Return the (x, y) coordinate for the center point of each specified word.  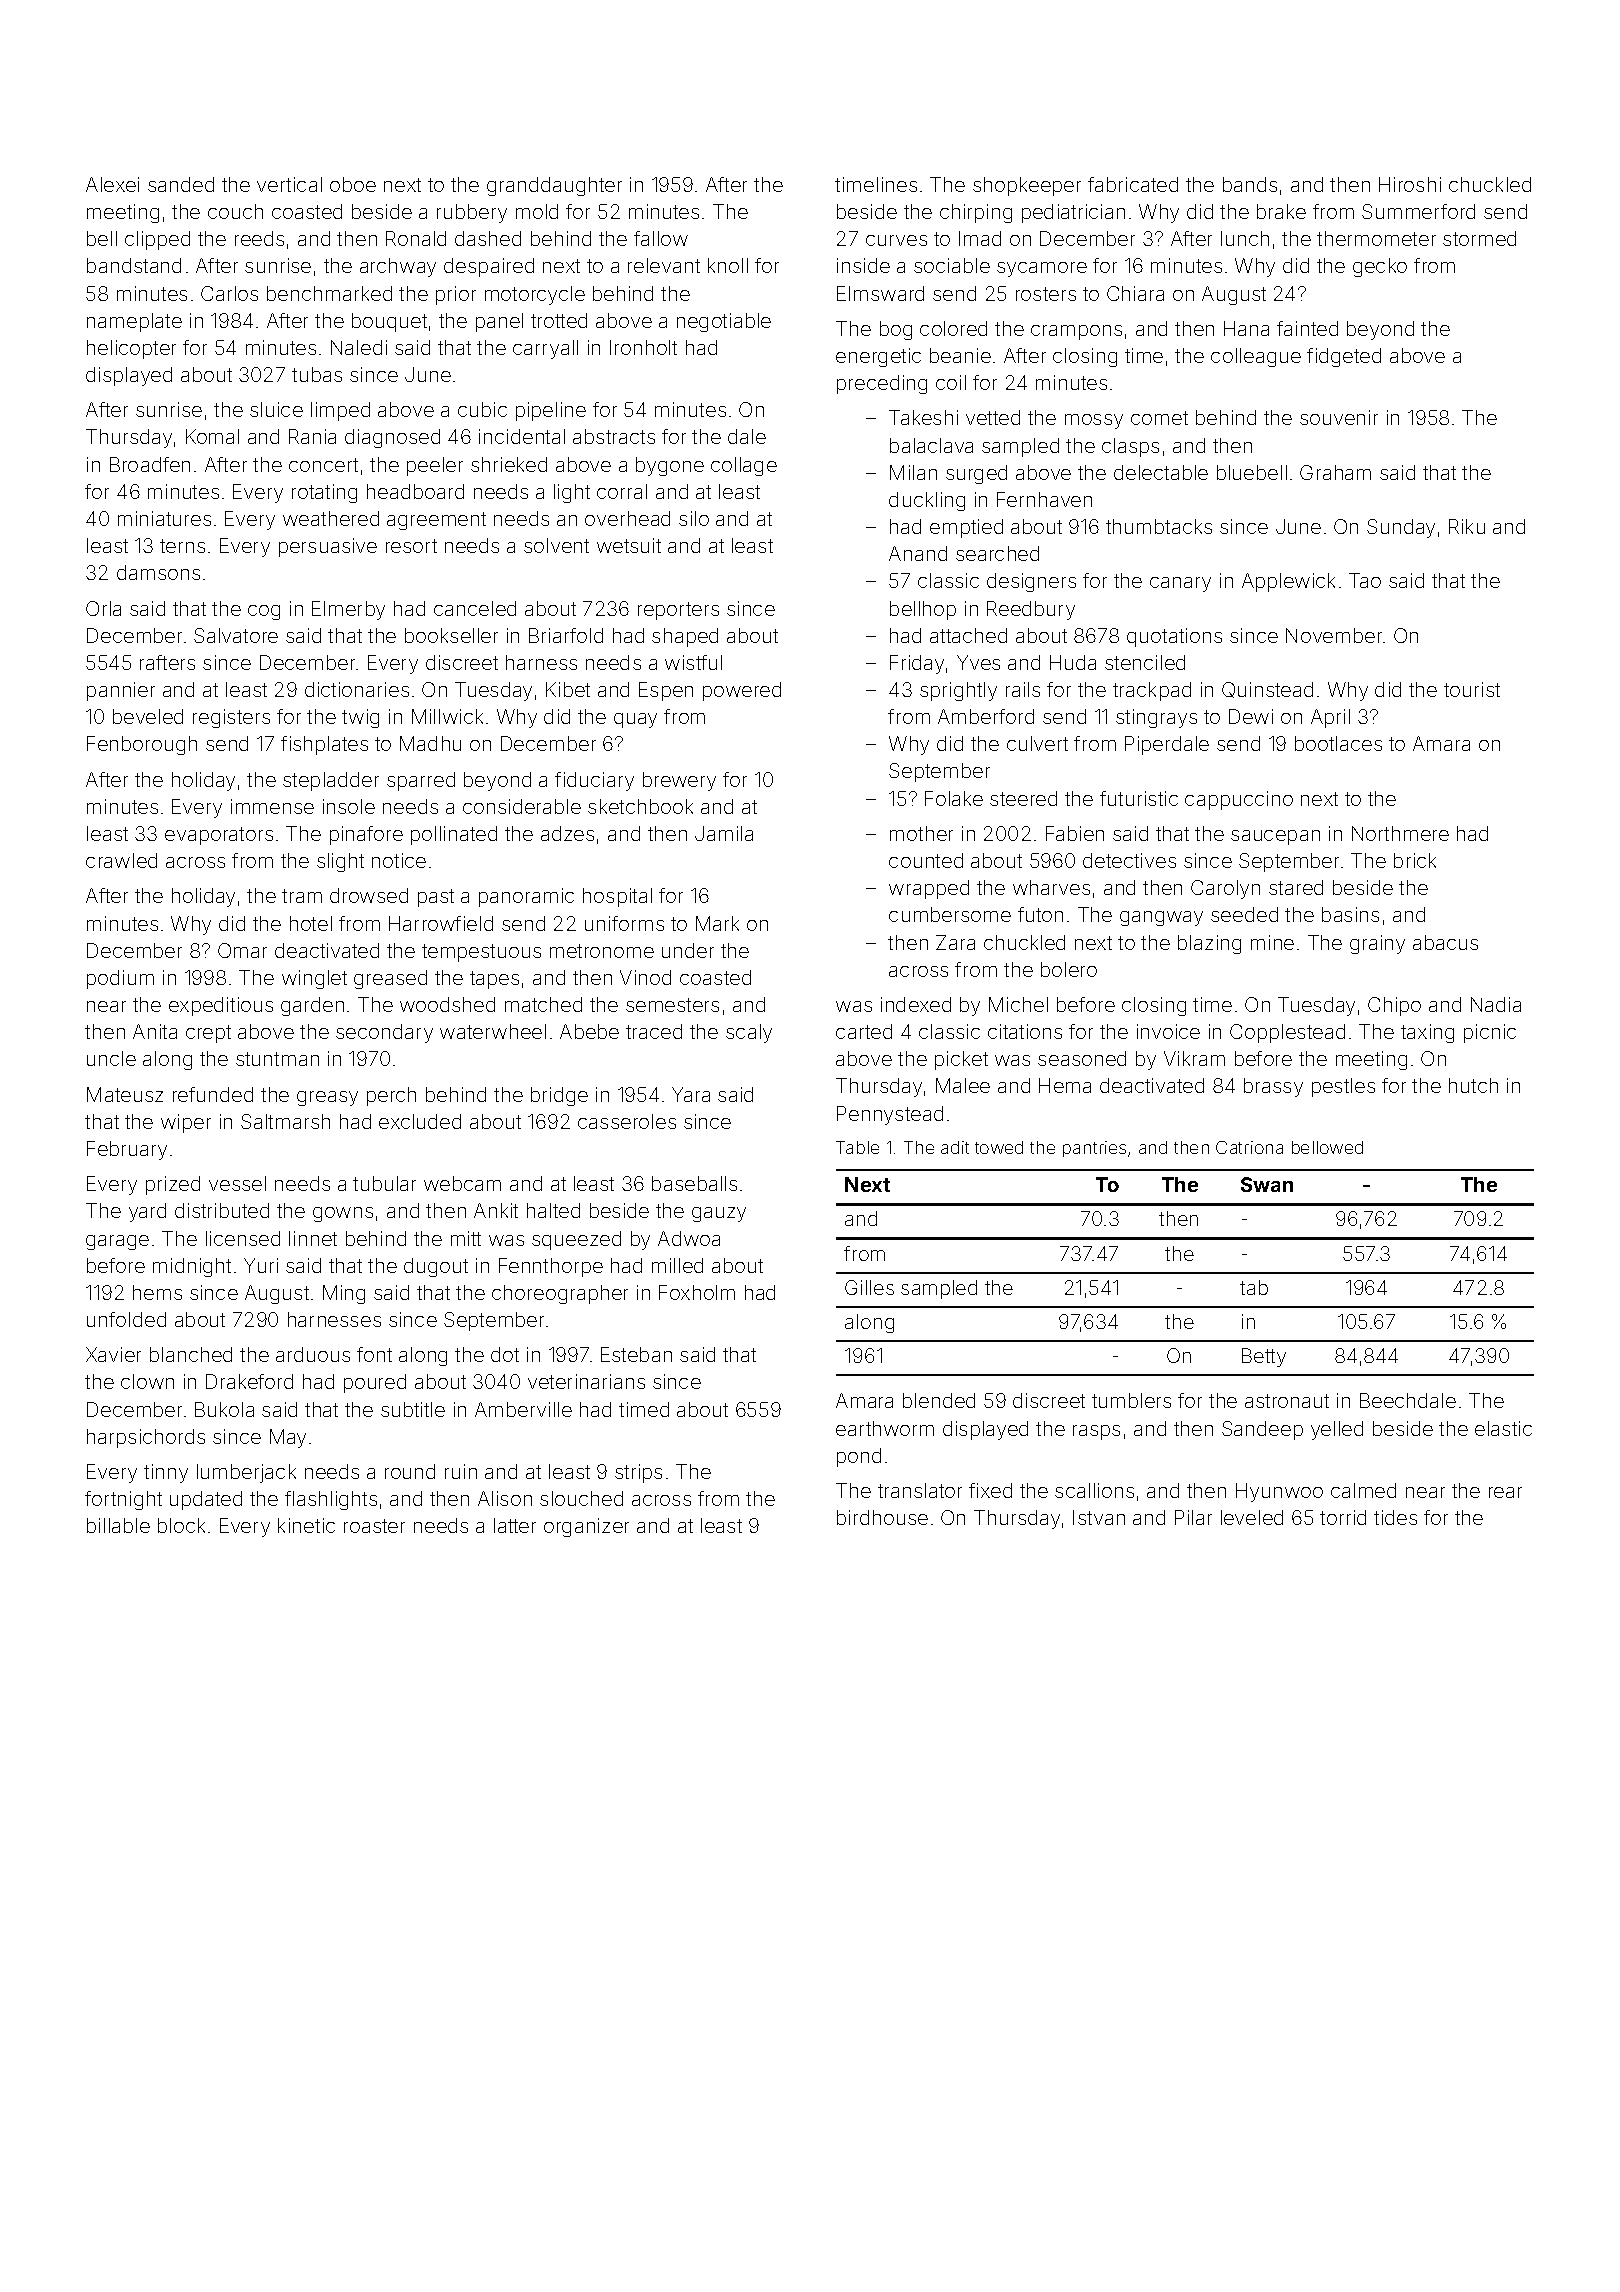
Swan (1267, 1184)
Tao (1365, 580)
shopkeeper (1027, 186)
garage (117, 1242)
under (688, 950)
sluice (276, 409)
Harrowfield (441, 923)
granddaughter (554, 186)
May (288, 1438)
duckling (927, 501)
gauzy (719, 1214)
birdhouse (882, 1517)
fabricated (1133, 184)
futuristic (1139, 798)
